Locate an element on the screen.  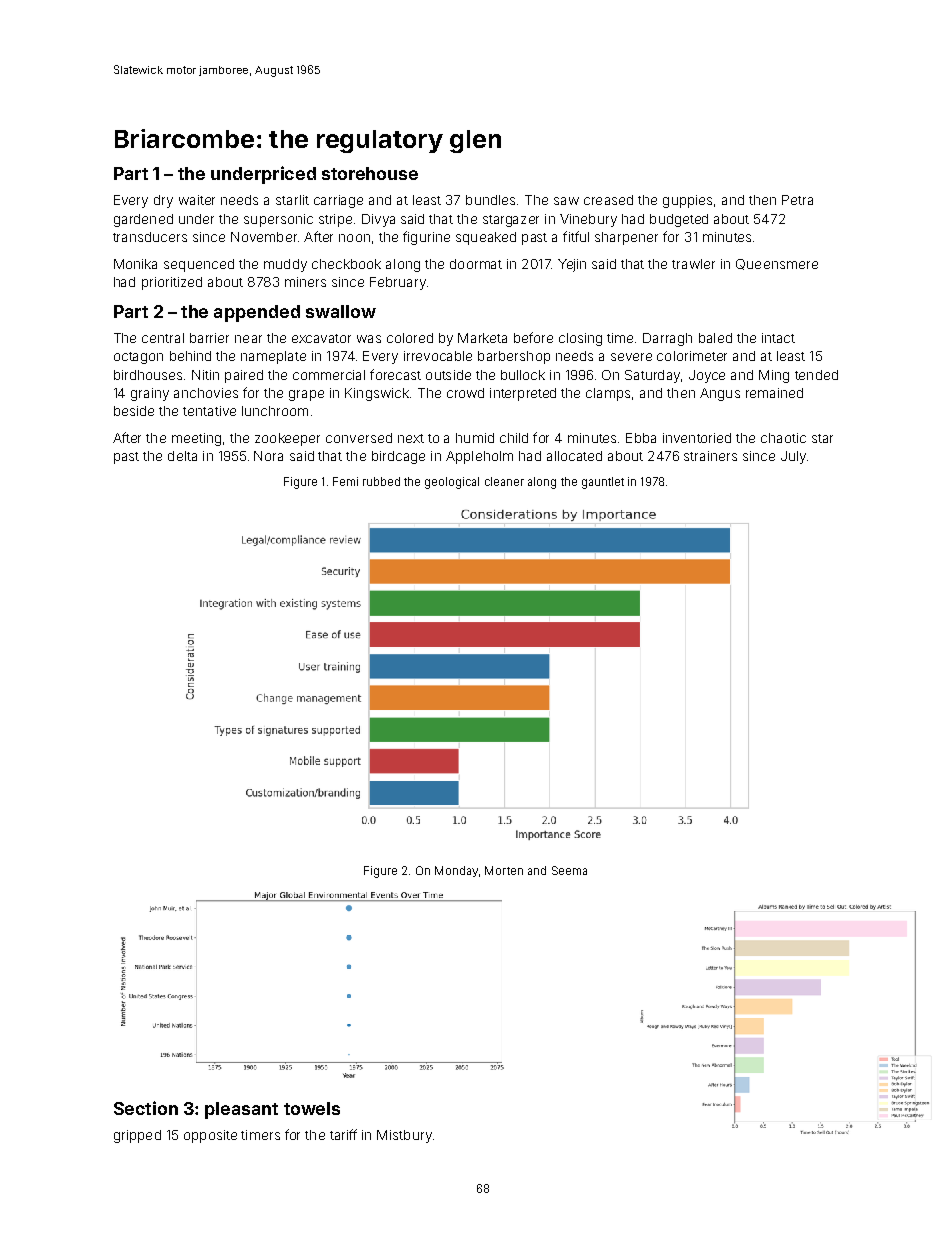
towels is located at coordinates (312, 1108).
